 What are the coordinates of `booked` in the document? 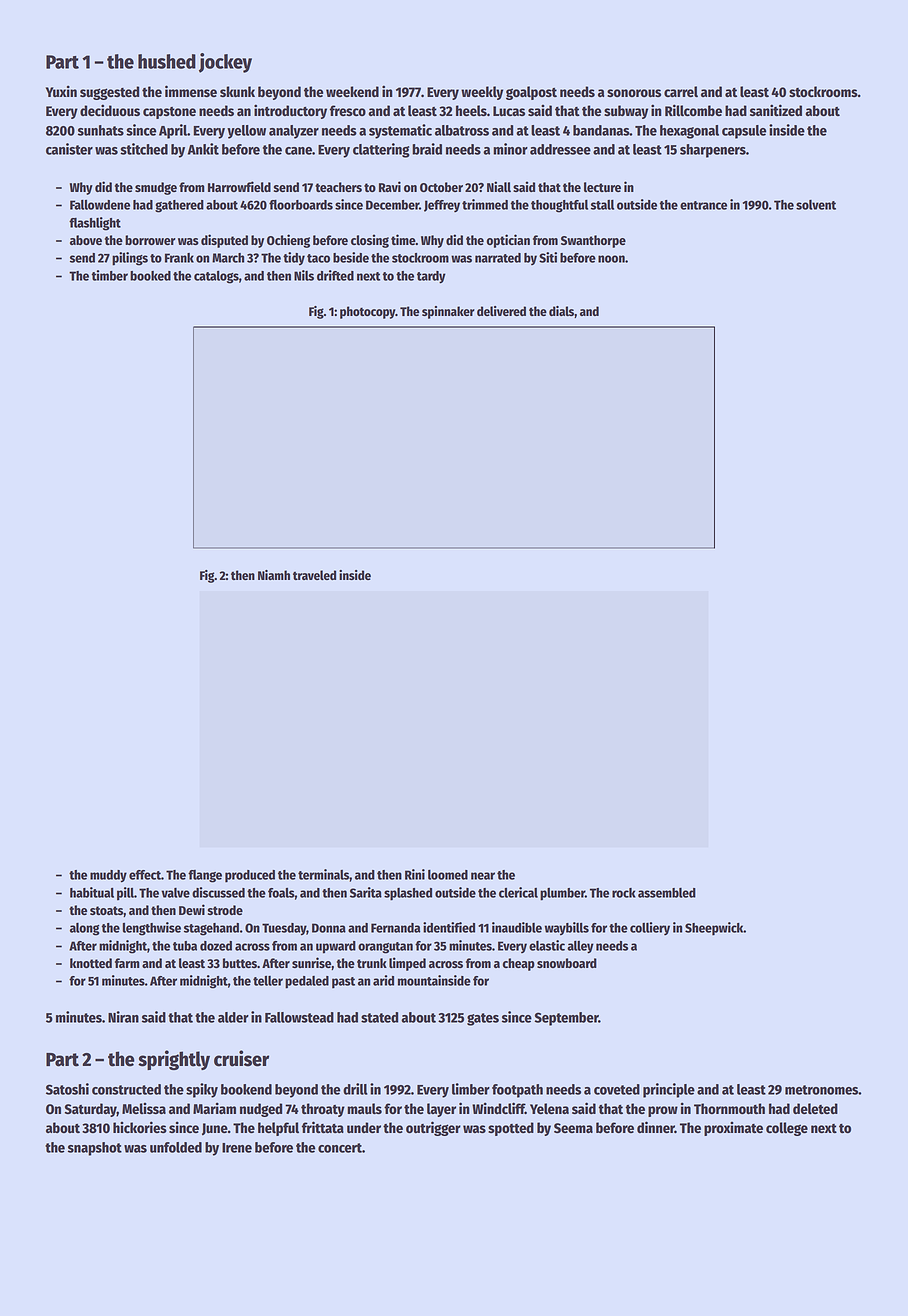 It's located at (150, 276).
